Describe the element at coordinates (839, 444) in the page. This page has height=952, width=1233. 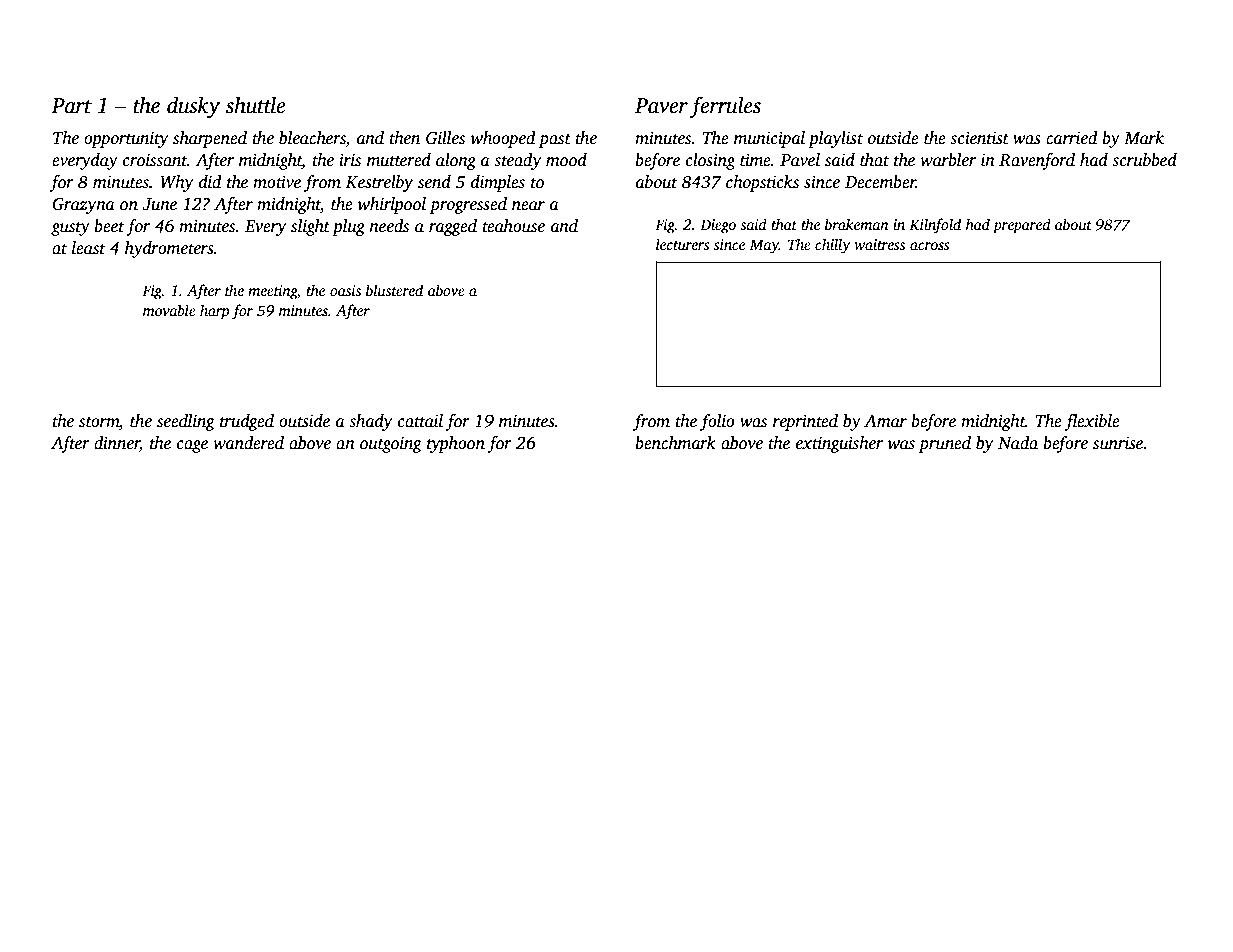
I see `extinguisher` at that location.
